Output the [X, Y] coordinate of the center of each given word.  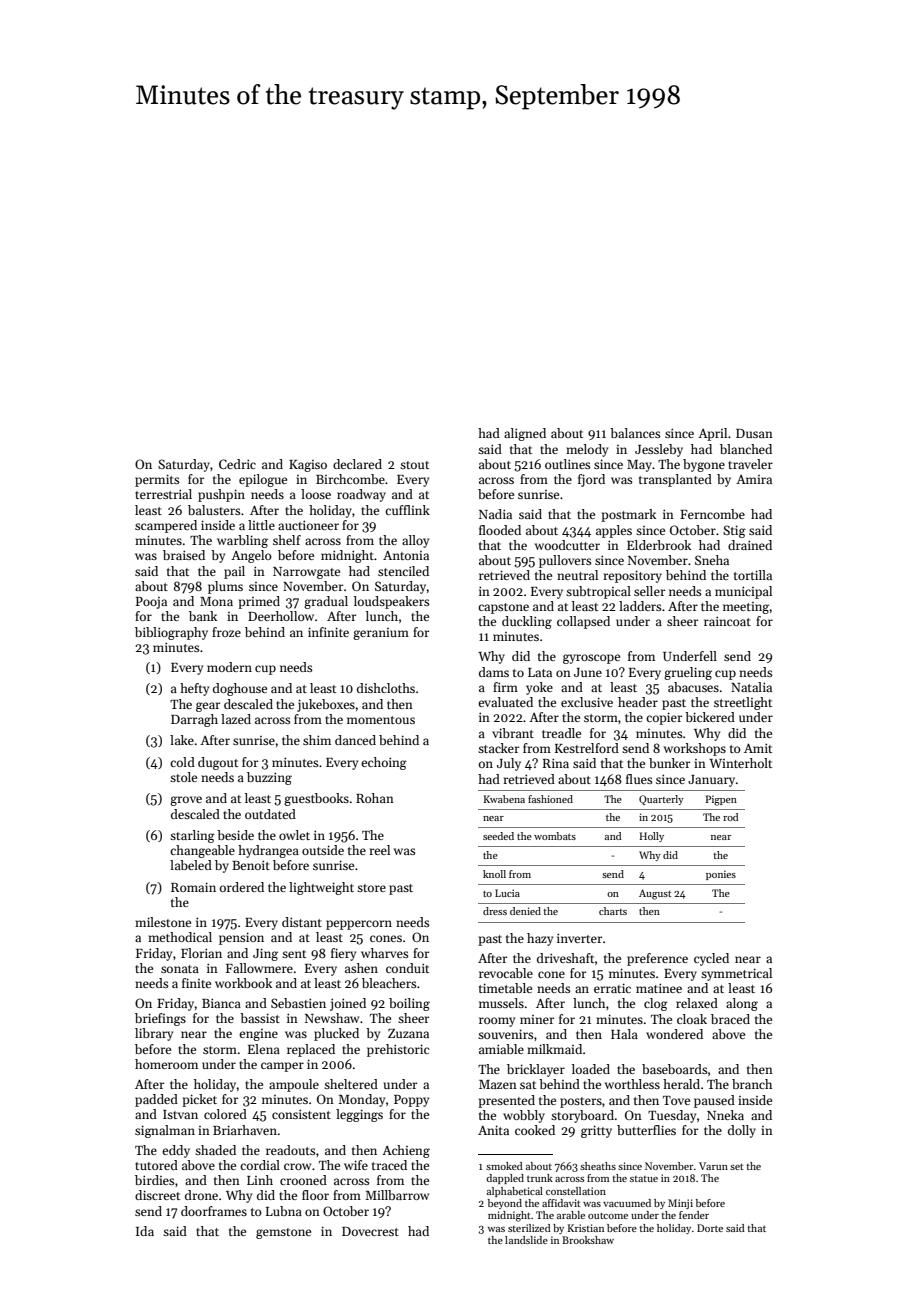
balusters [214, 510]
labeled [191, 865]
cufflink [407, 510]
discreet [157, 1195]
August [655, 894]
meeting [746, 608]
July [509, 764]
